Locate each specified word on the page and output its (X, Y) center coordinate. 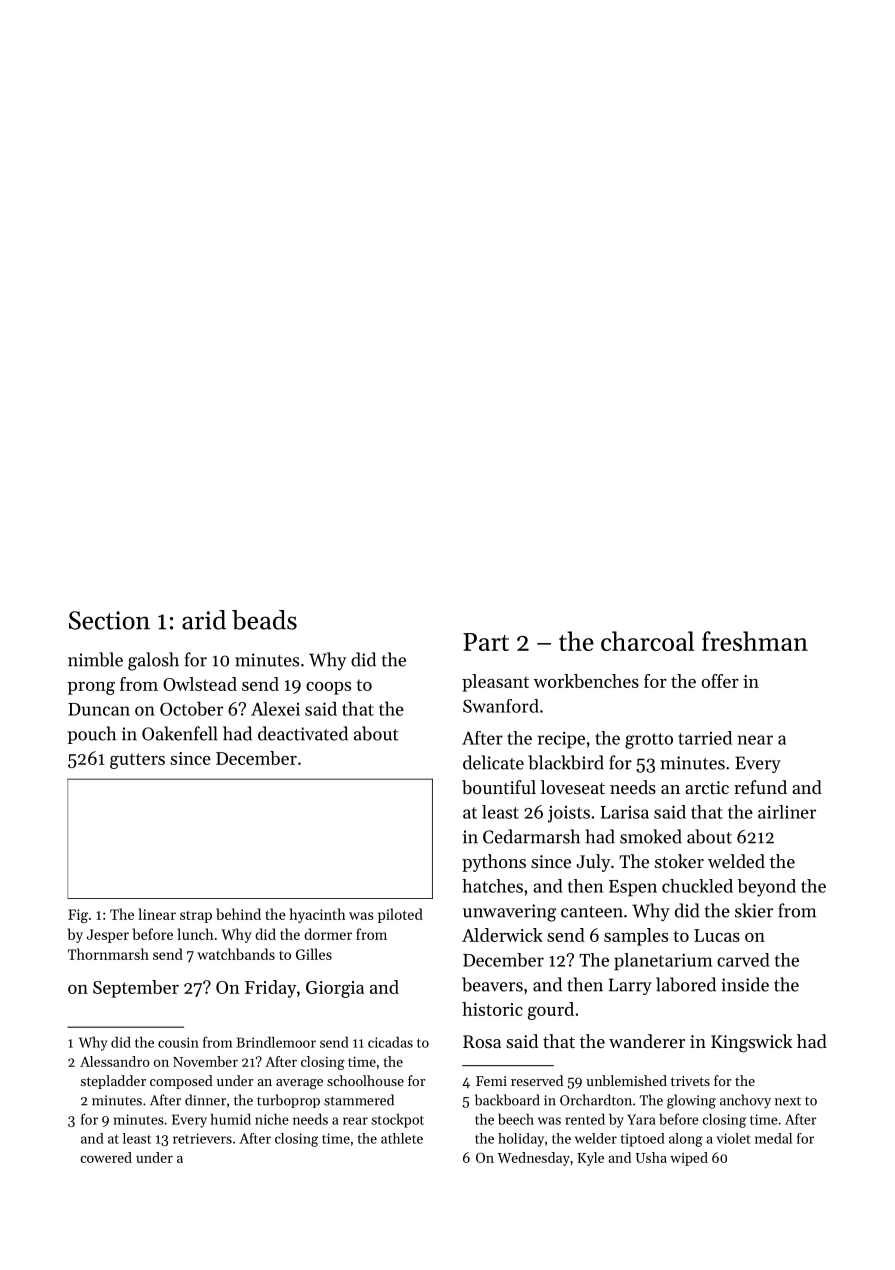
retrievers (202, 1138)
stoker (679, 861)
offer (720, 681)
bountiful (499, 787)
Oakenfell (180, 733)
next (788, 1101)
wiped (689, 1159)
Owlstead (200, 684)
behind (238, 914)
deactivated (303, 733)
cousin (178, 1042)
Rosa (482, 1041)
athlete (402, 1138)
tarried (705, 738)
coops (328, 688)
